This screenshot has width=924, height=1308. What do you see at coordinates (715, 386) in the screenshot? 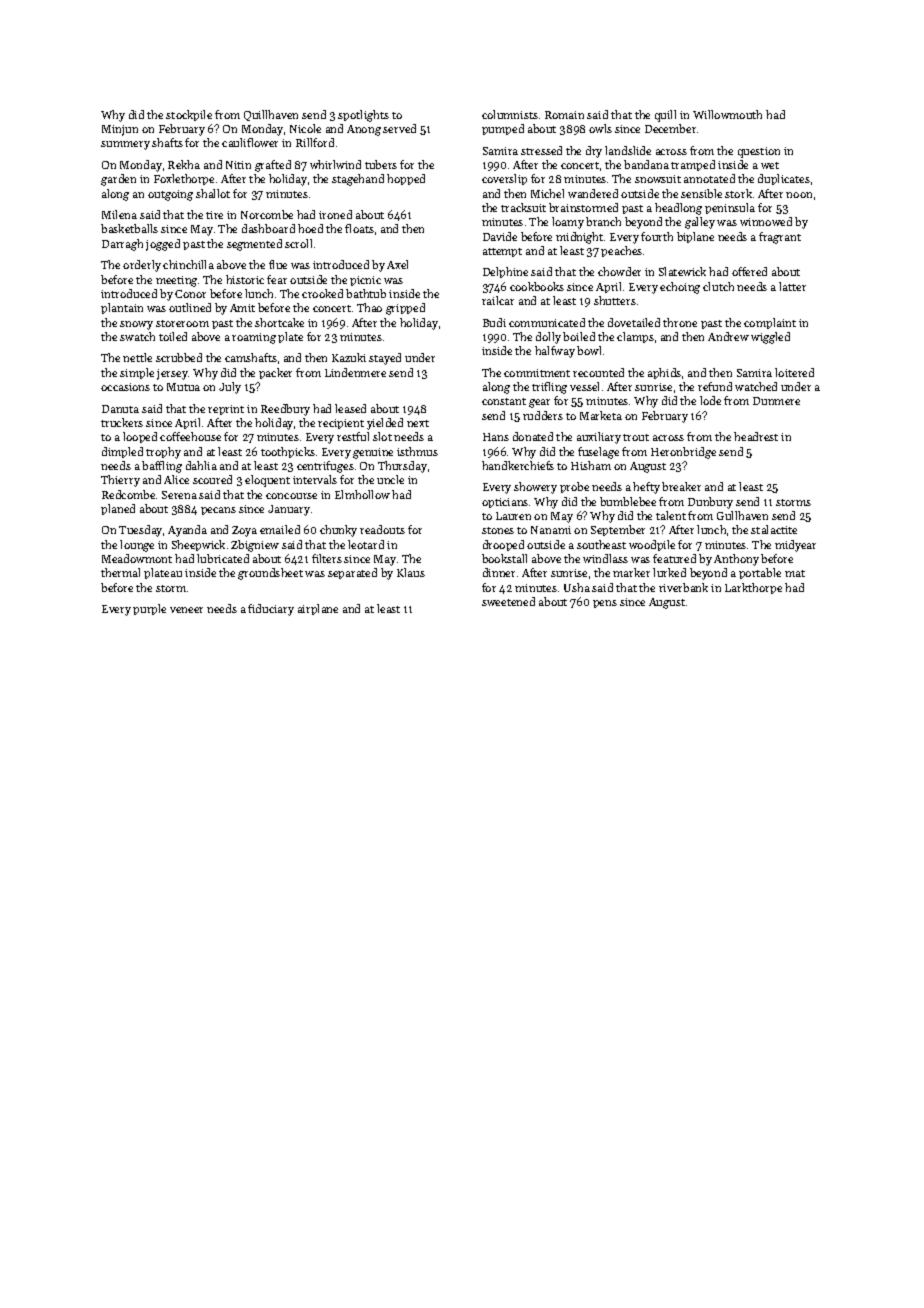
I see `refund` at bounding box center [715, 386].
